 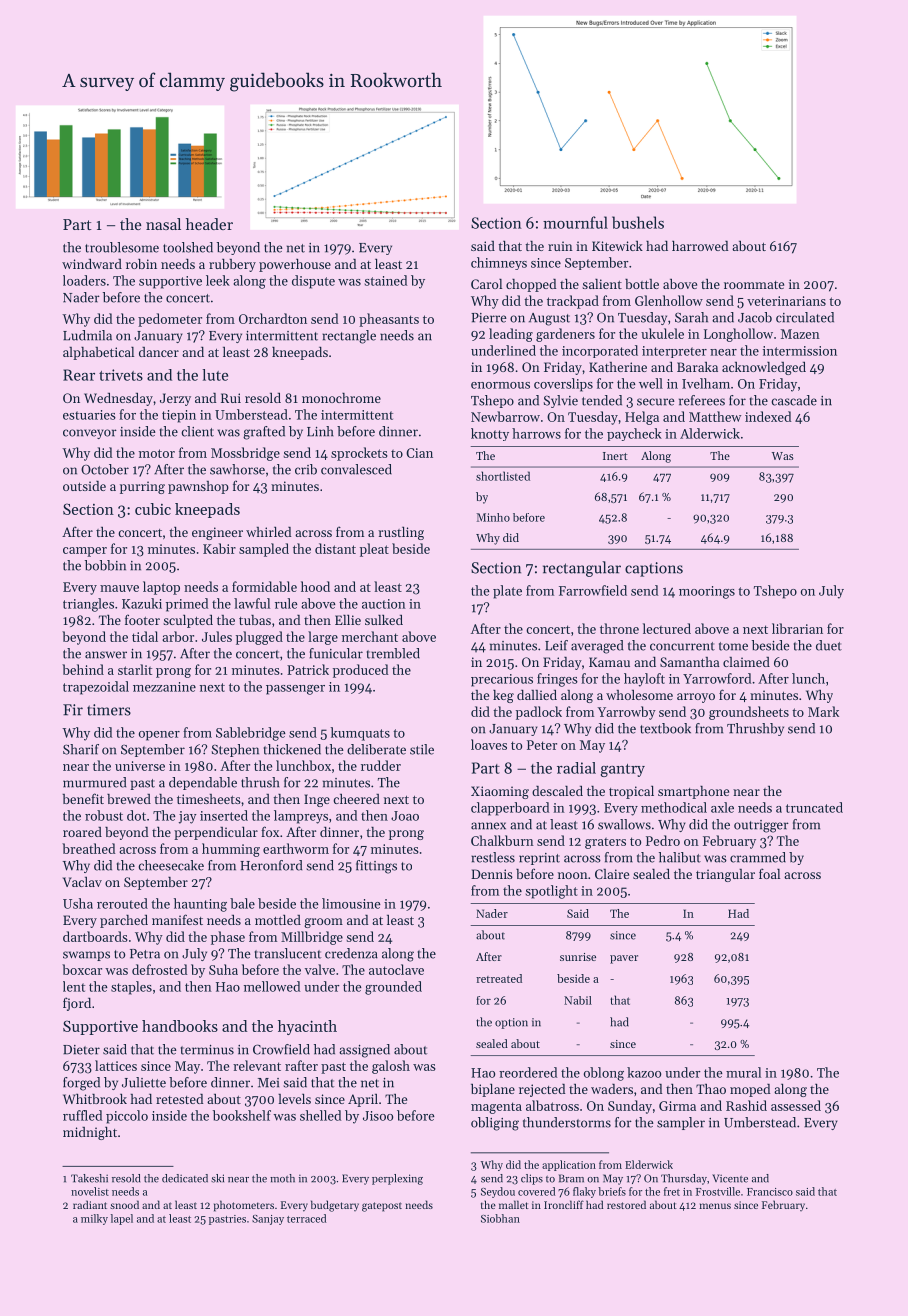 I want to click on mournful, so click(x=575, y=222).
